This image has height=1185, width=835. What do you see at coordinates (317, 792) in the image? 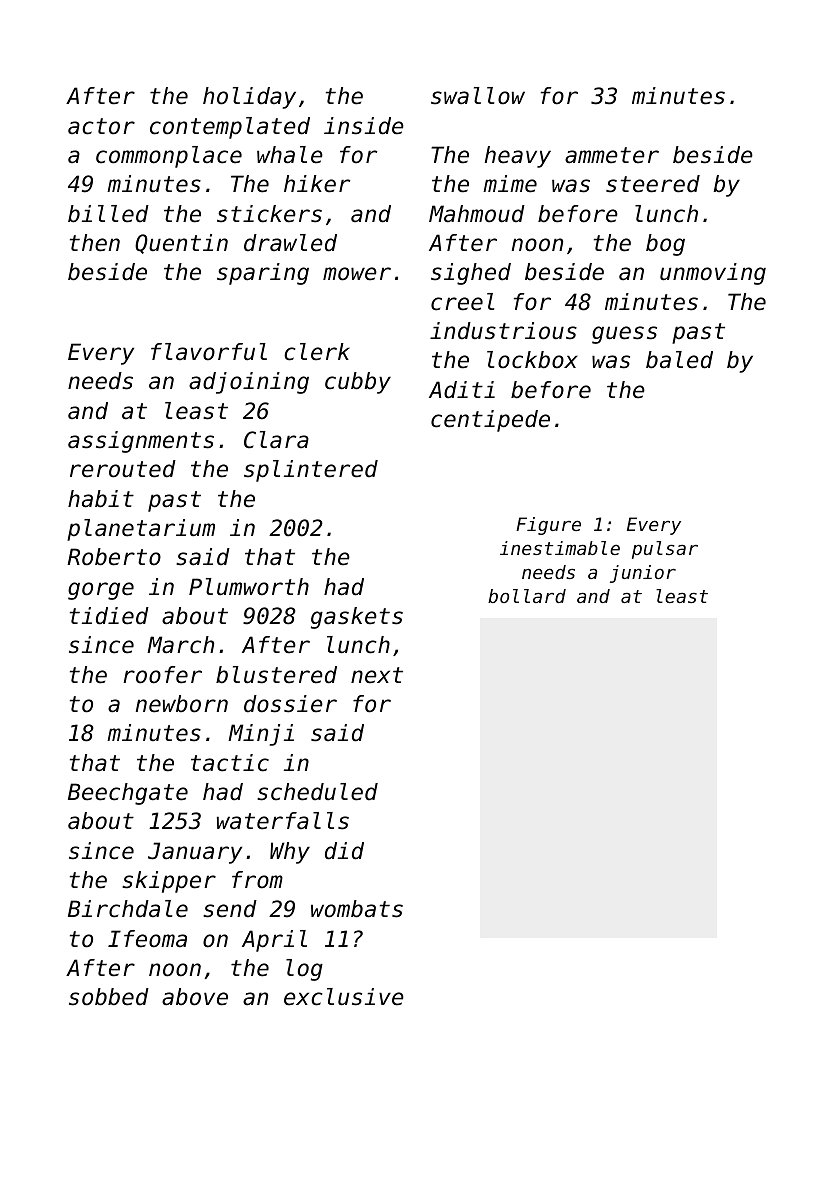
I see `scheduled` at bounding box center [317, 792].
